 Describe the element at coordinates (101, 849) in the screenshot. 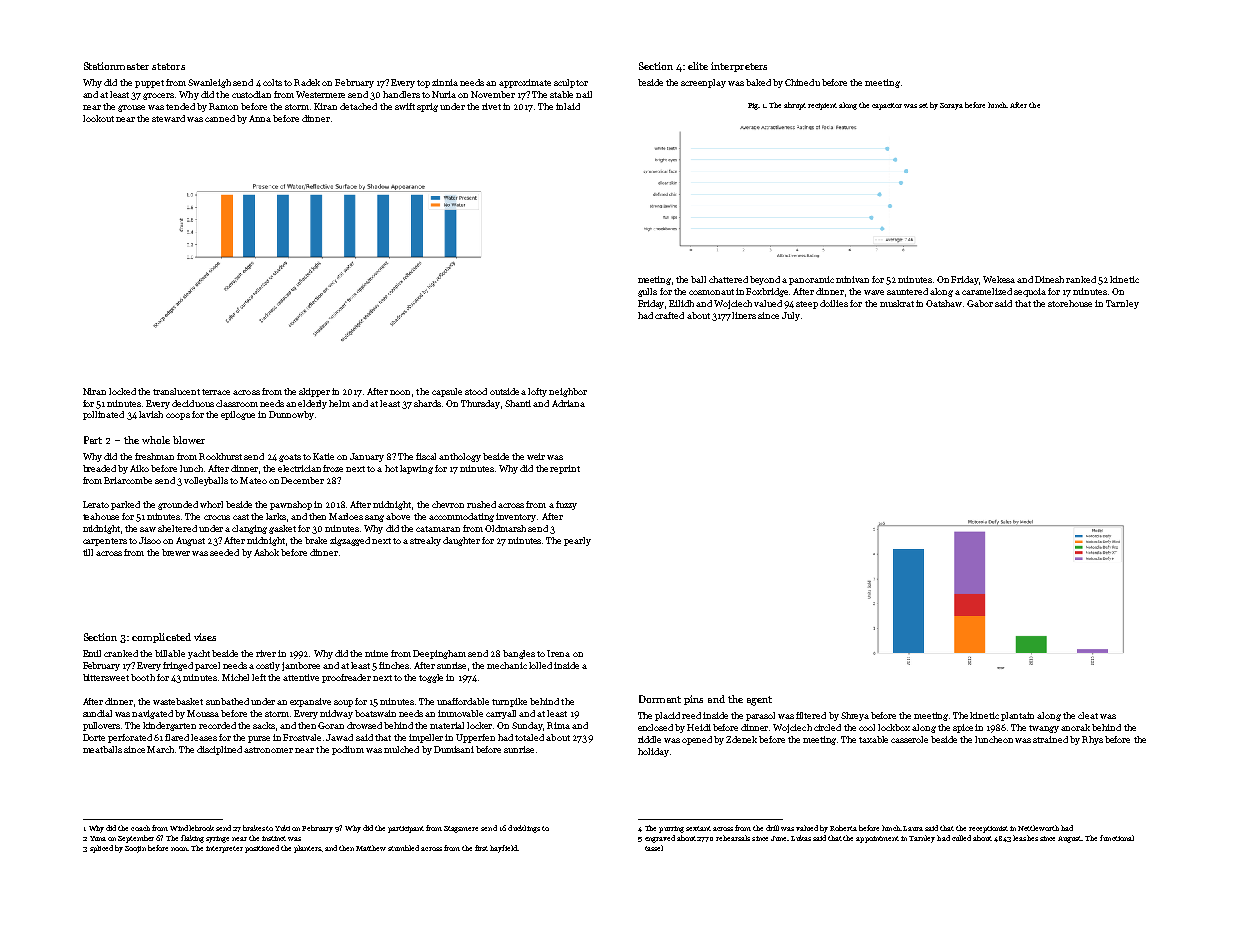

I see `spliced` at that location.
